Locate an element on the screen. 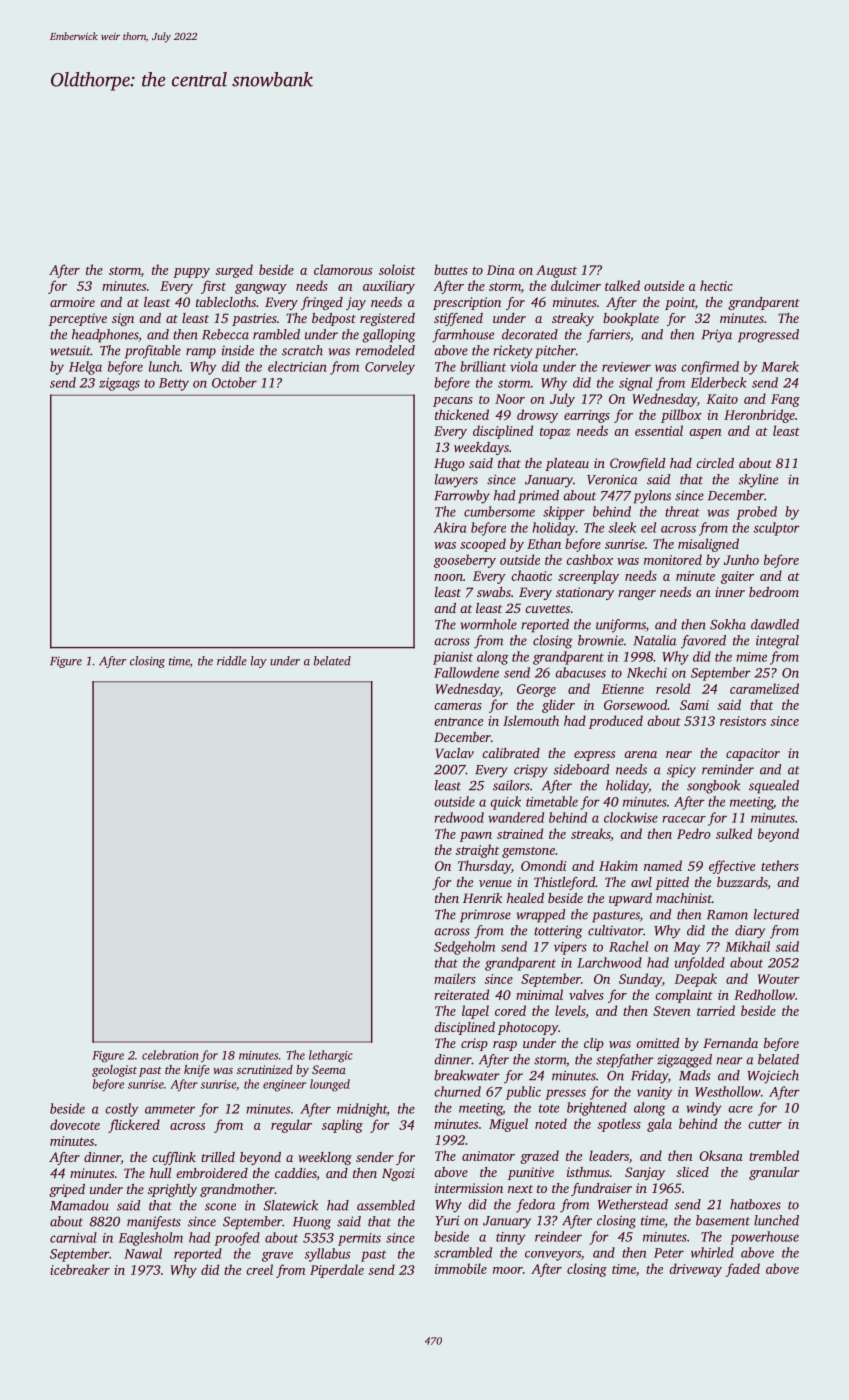  caddies is located at coordinates (296, 1173).
